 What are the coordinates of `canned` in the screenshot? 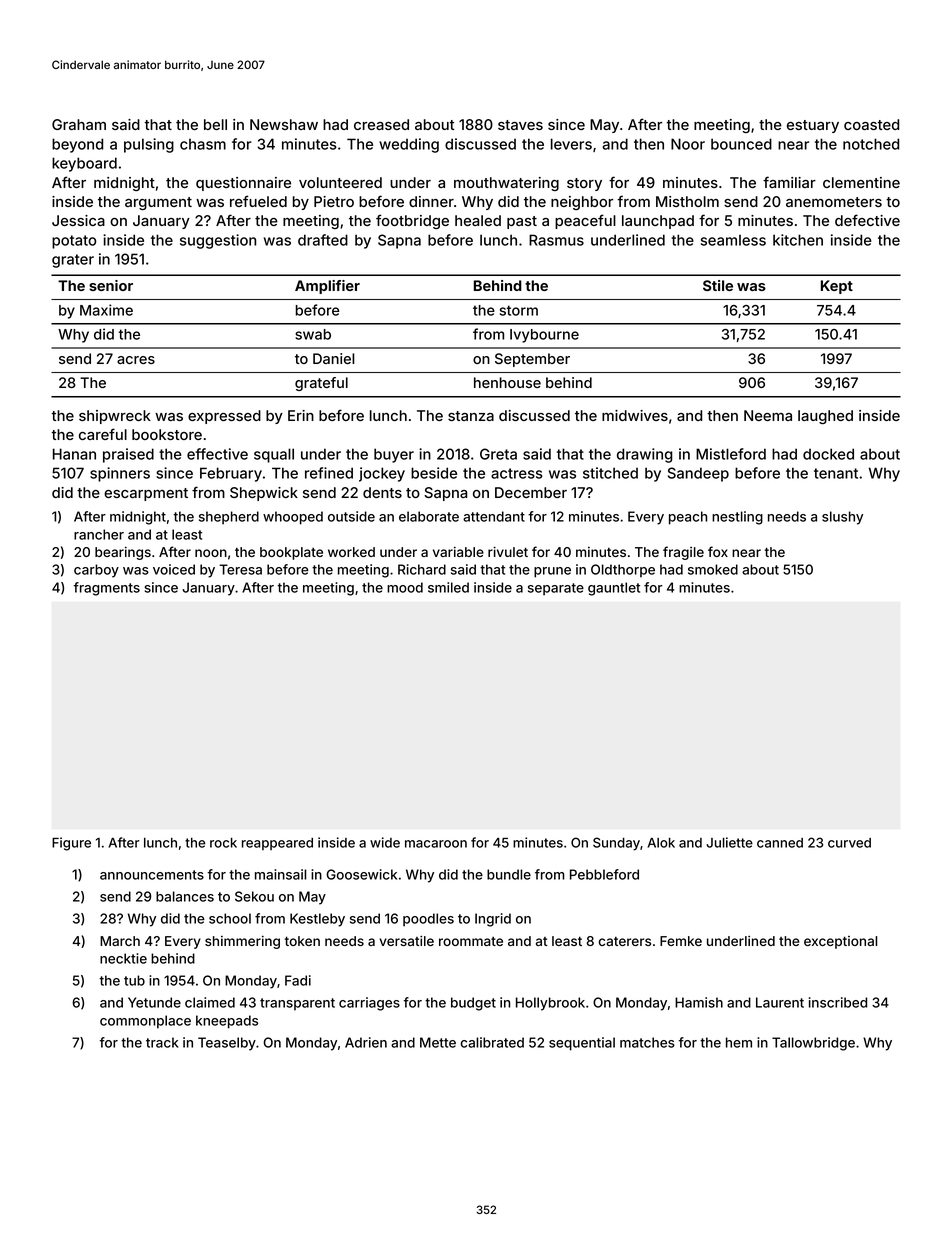 It's located at (780, 843).
